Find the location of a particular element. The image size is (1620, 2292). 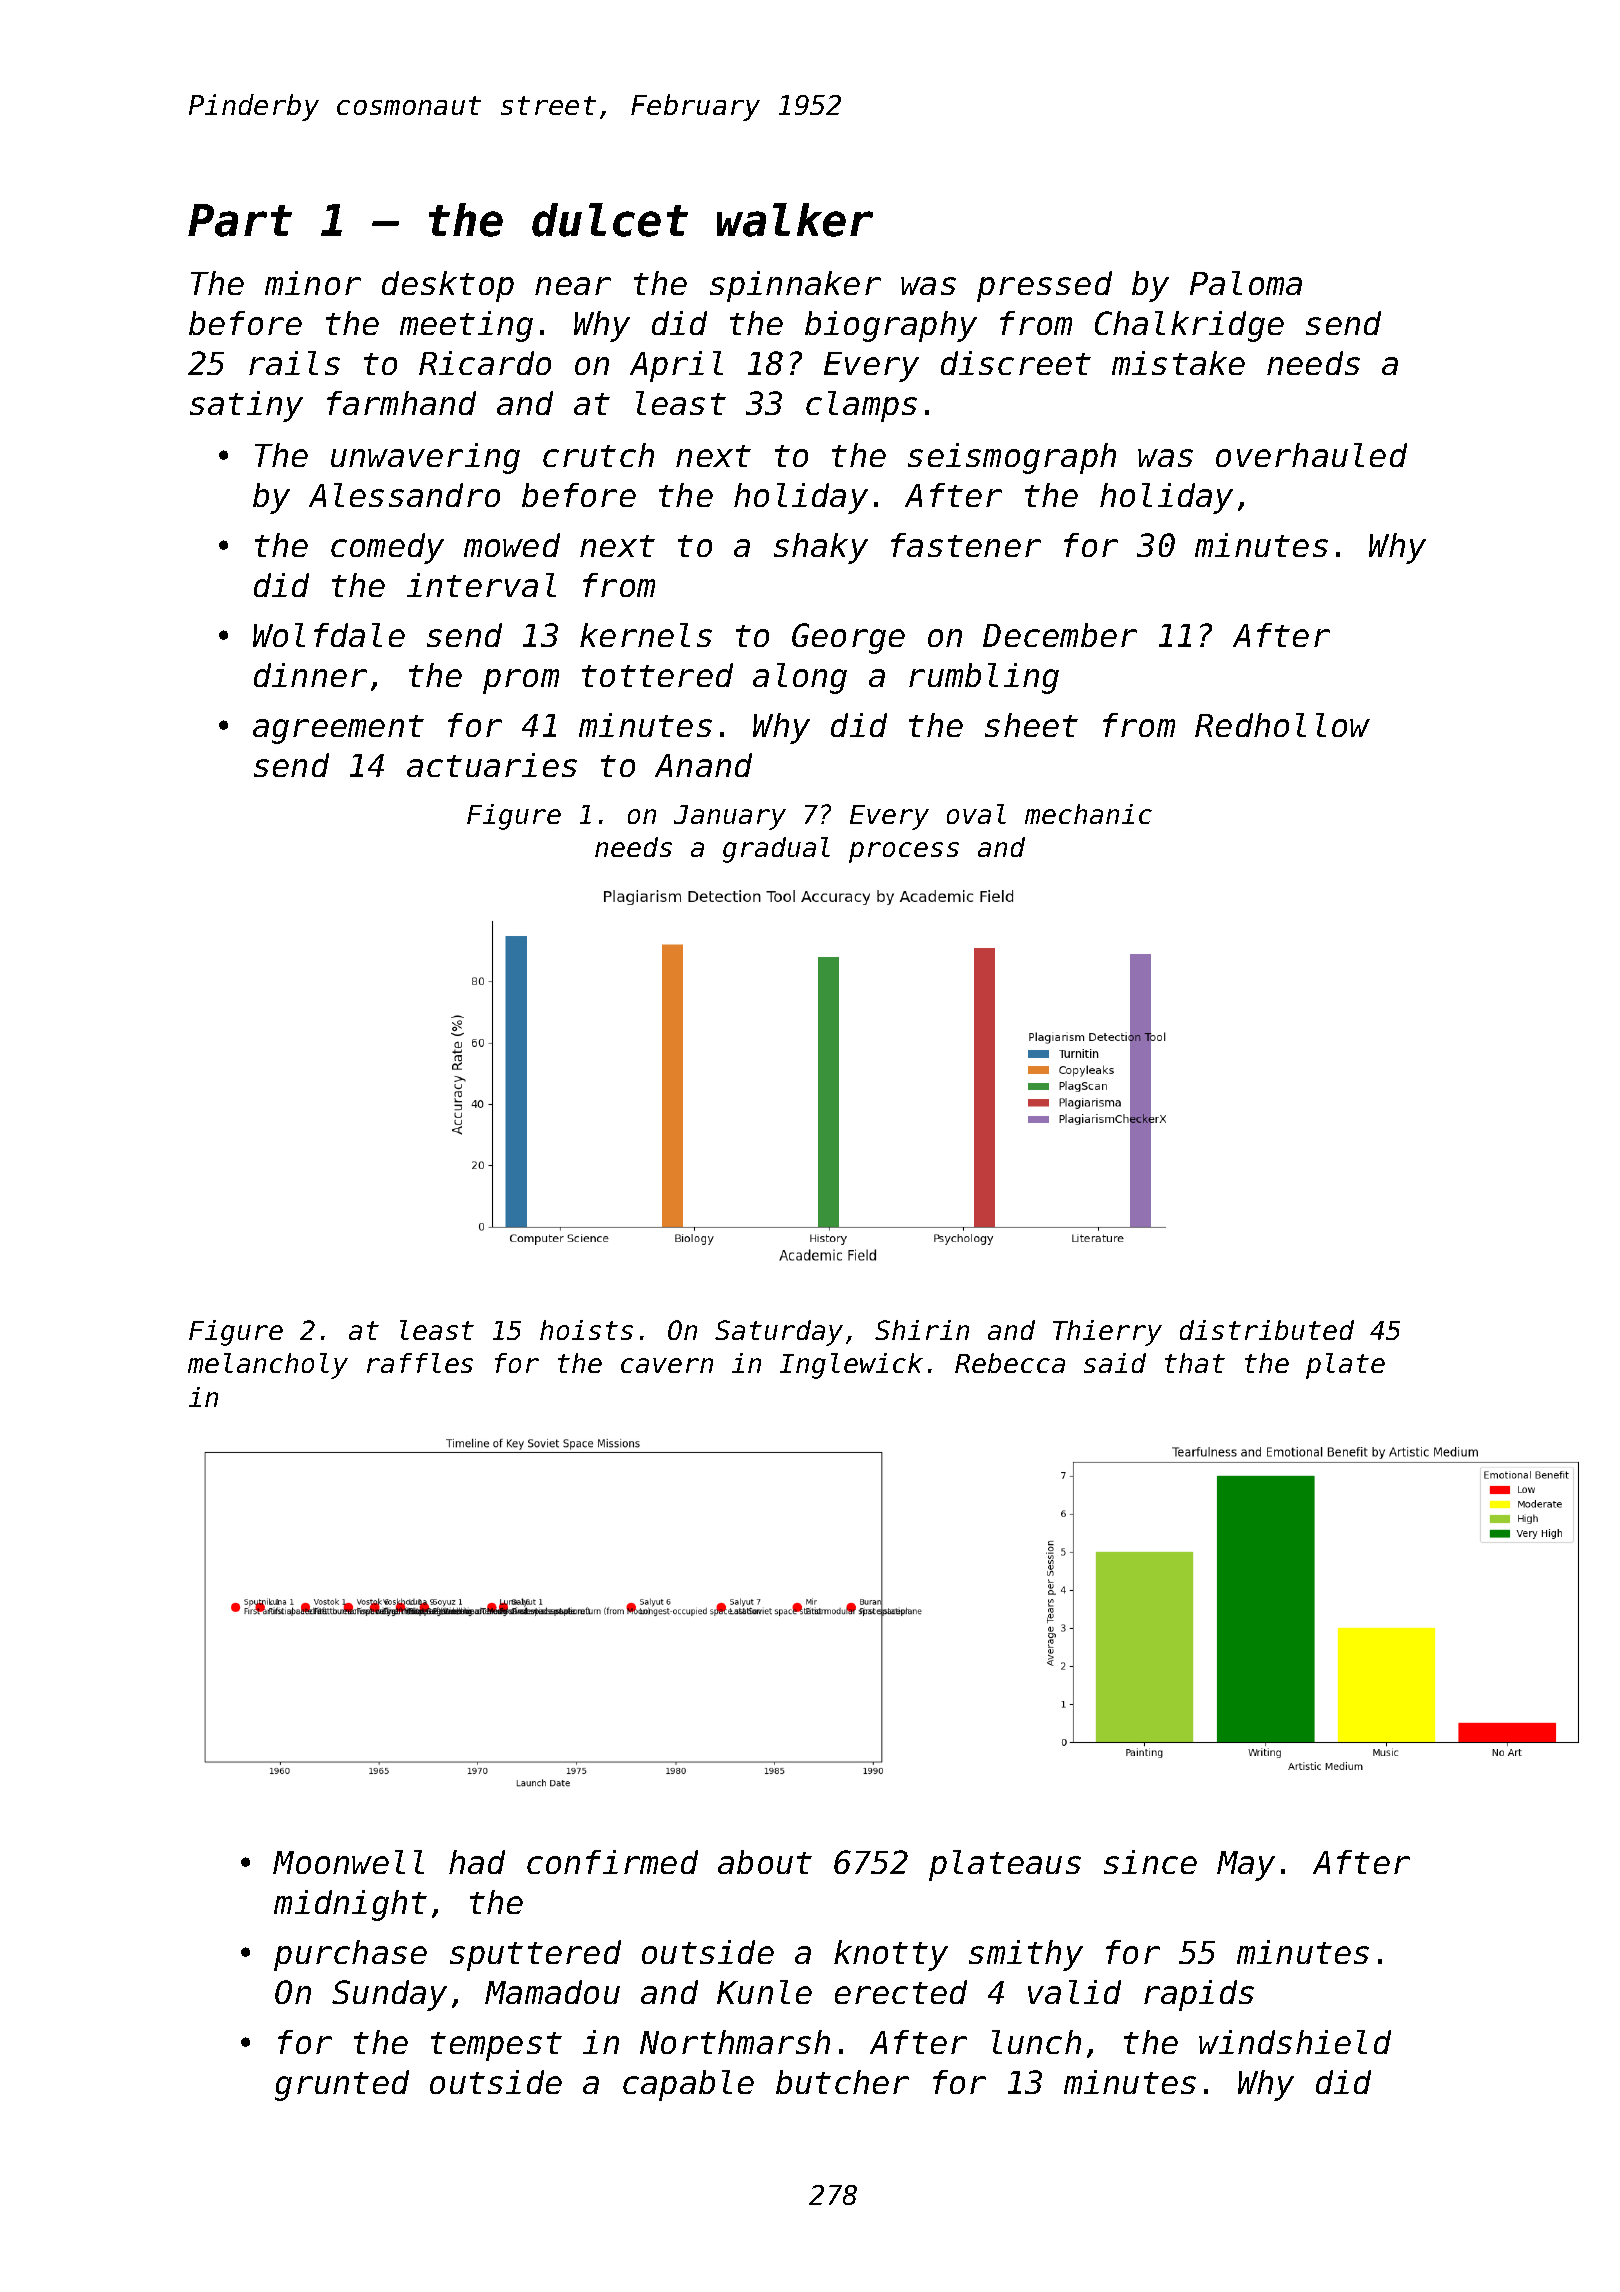

overhauled is located at coordinates (1311, 455).
